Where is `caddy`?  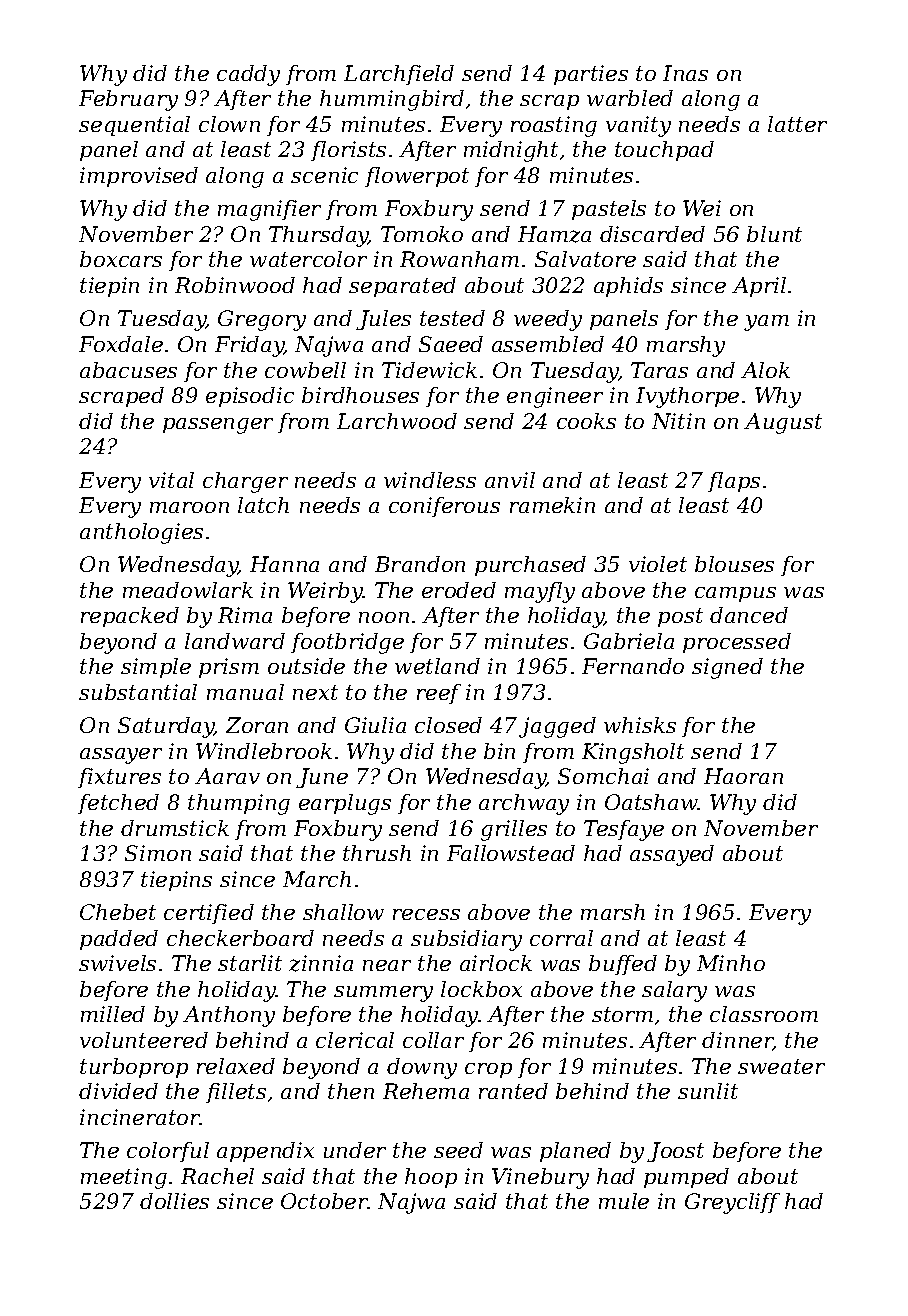
caddy is located at coordinates (248, 75).
